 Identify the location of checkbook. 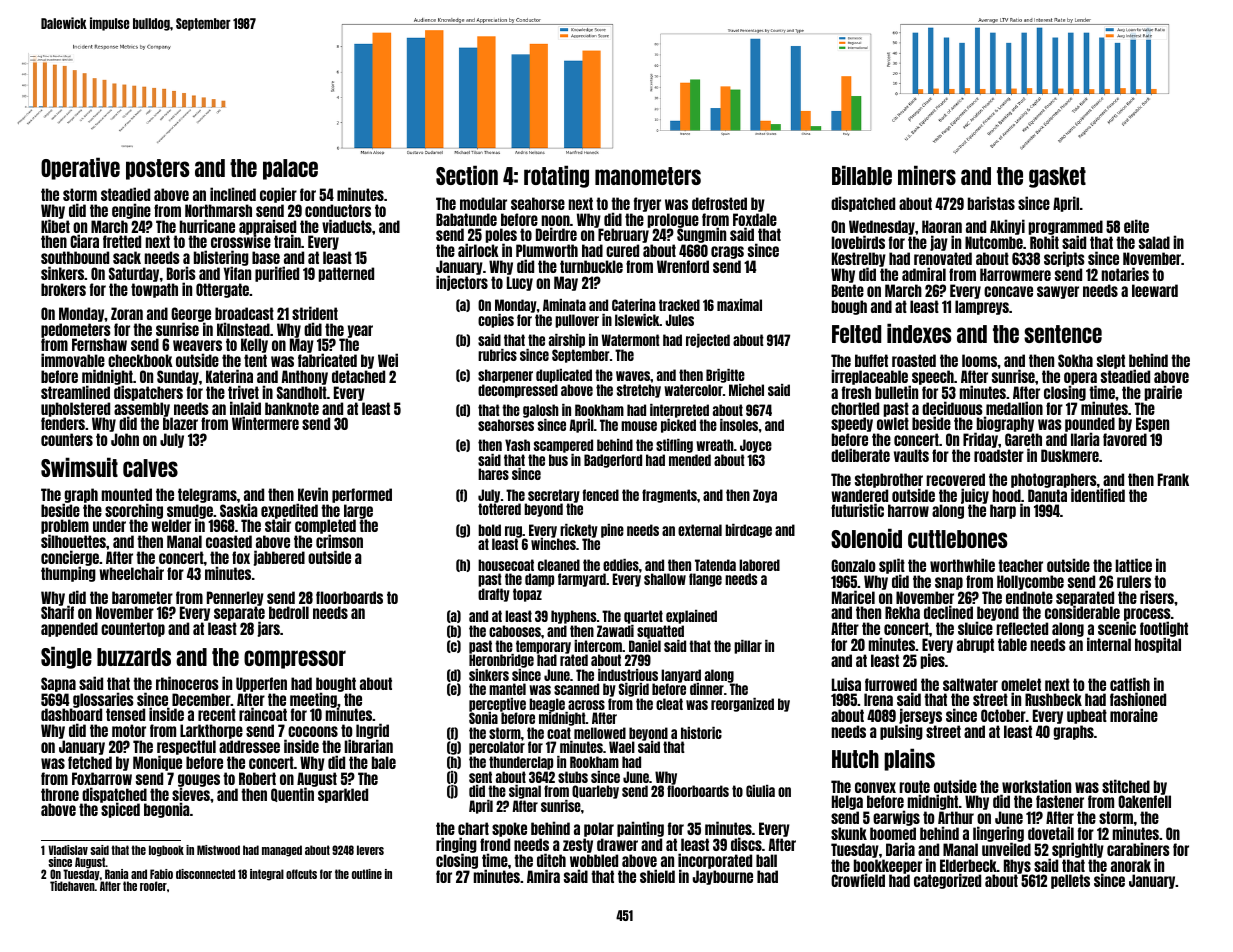
(140, 360).
